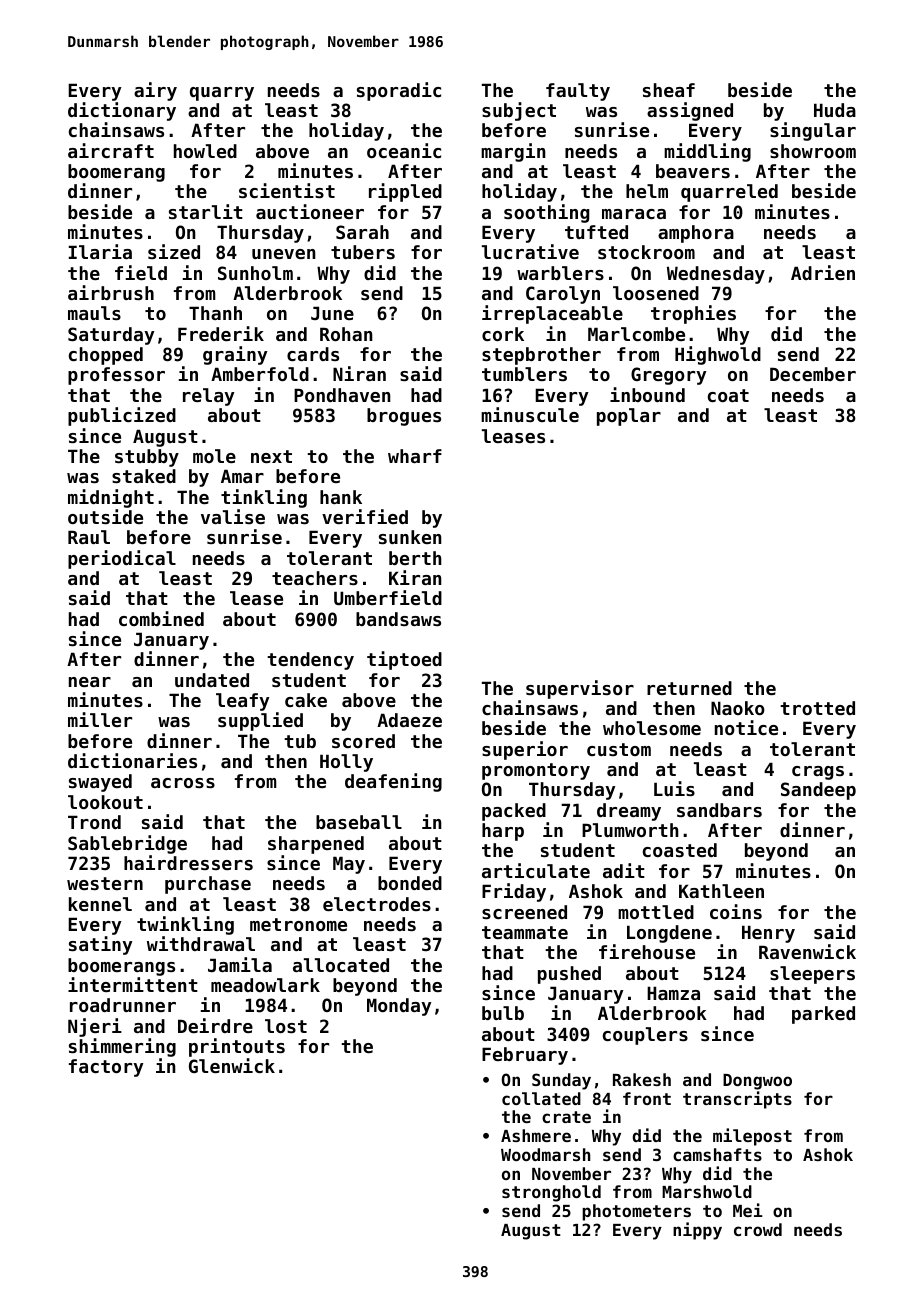 The height and width of the screenshot is (1311, 924). What do you see at coordinates (122, 111) in the screenshot?
I see `dictionary` at bounding box center [122, 111].
